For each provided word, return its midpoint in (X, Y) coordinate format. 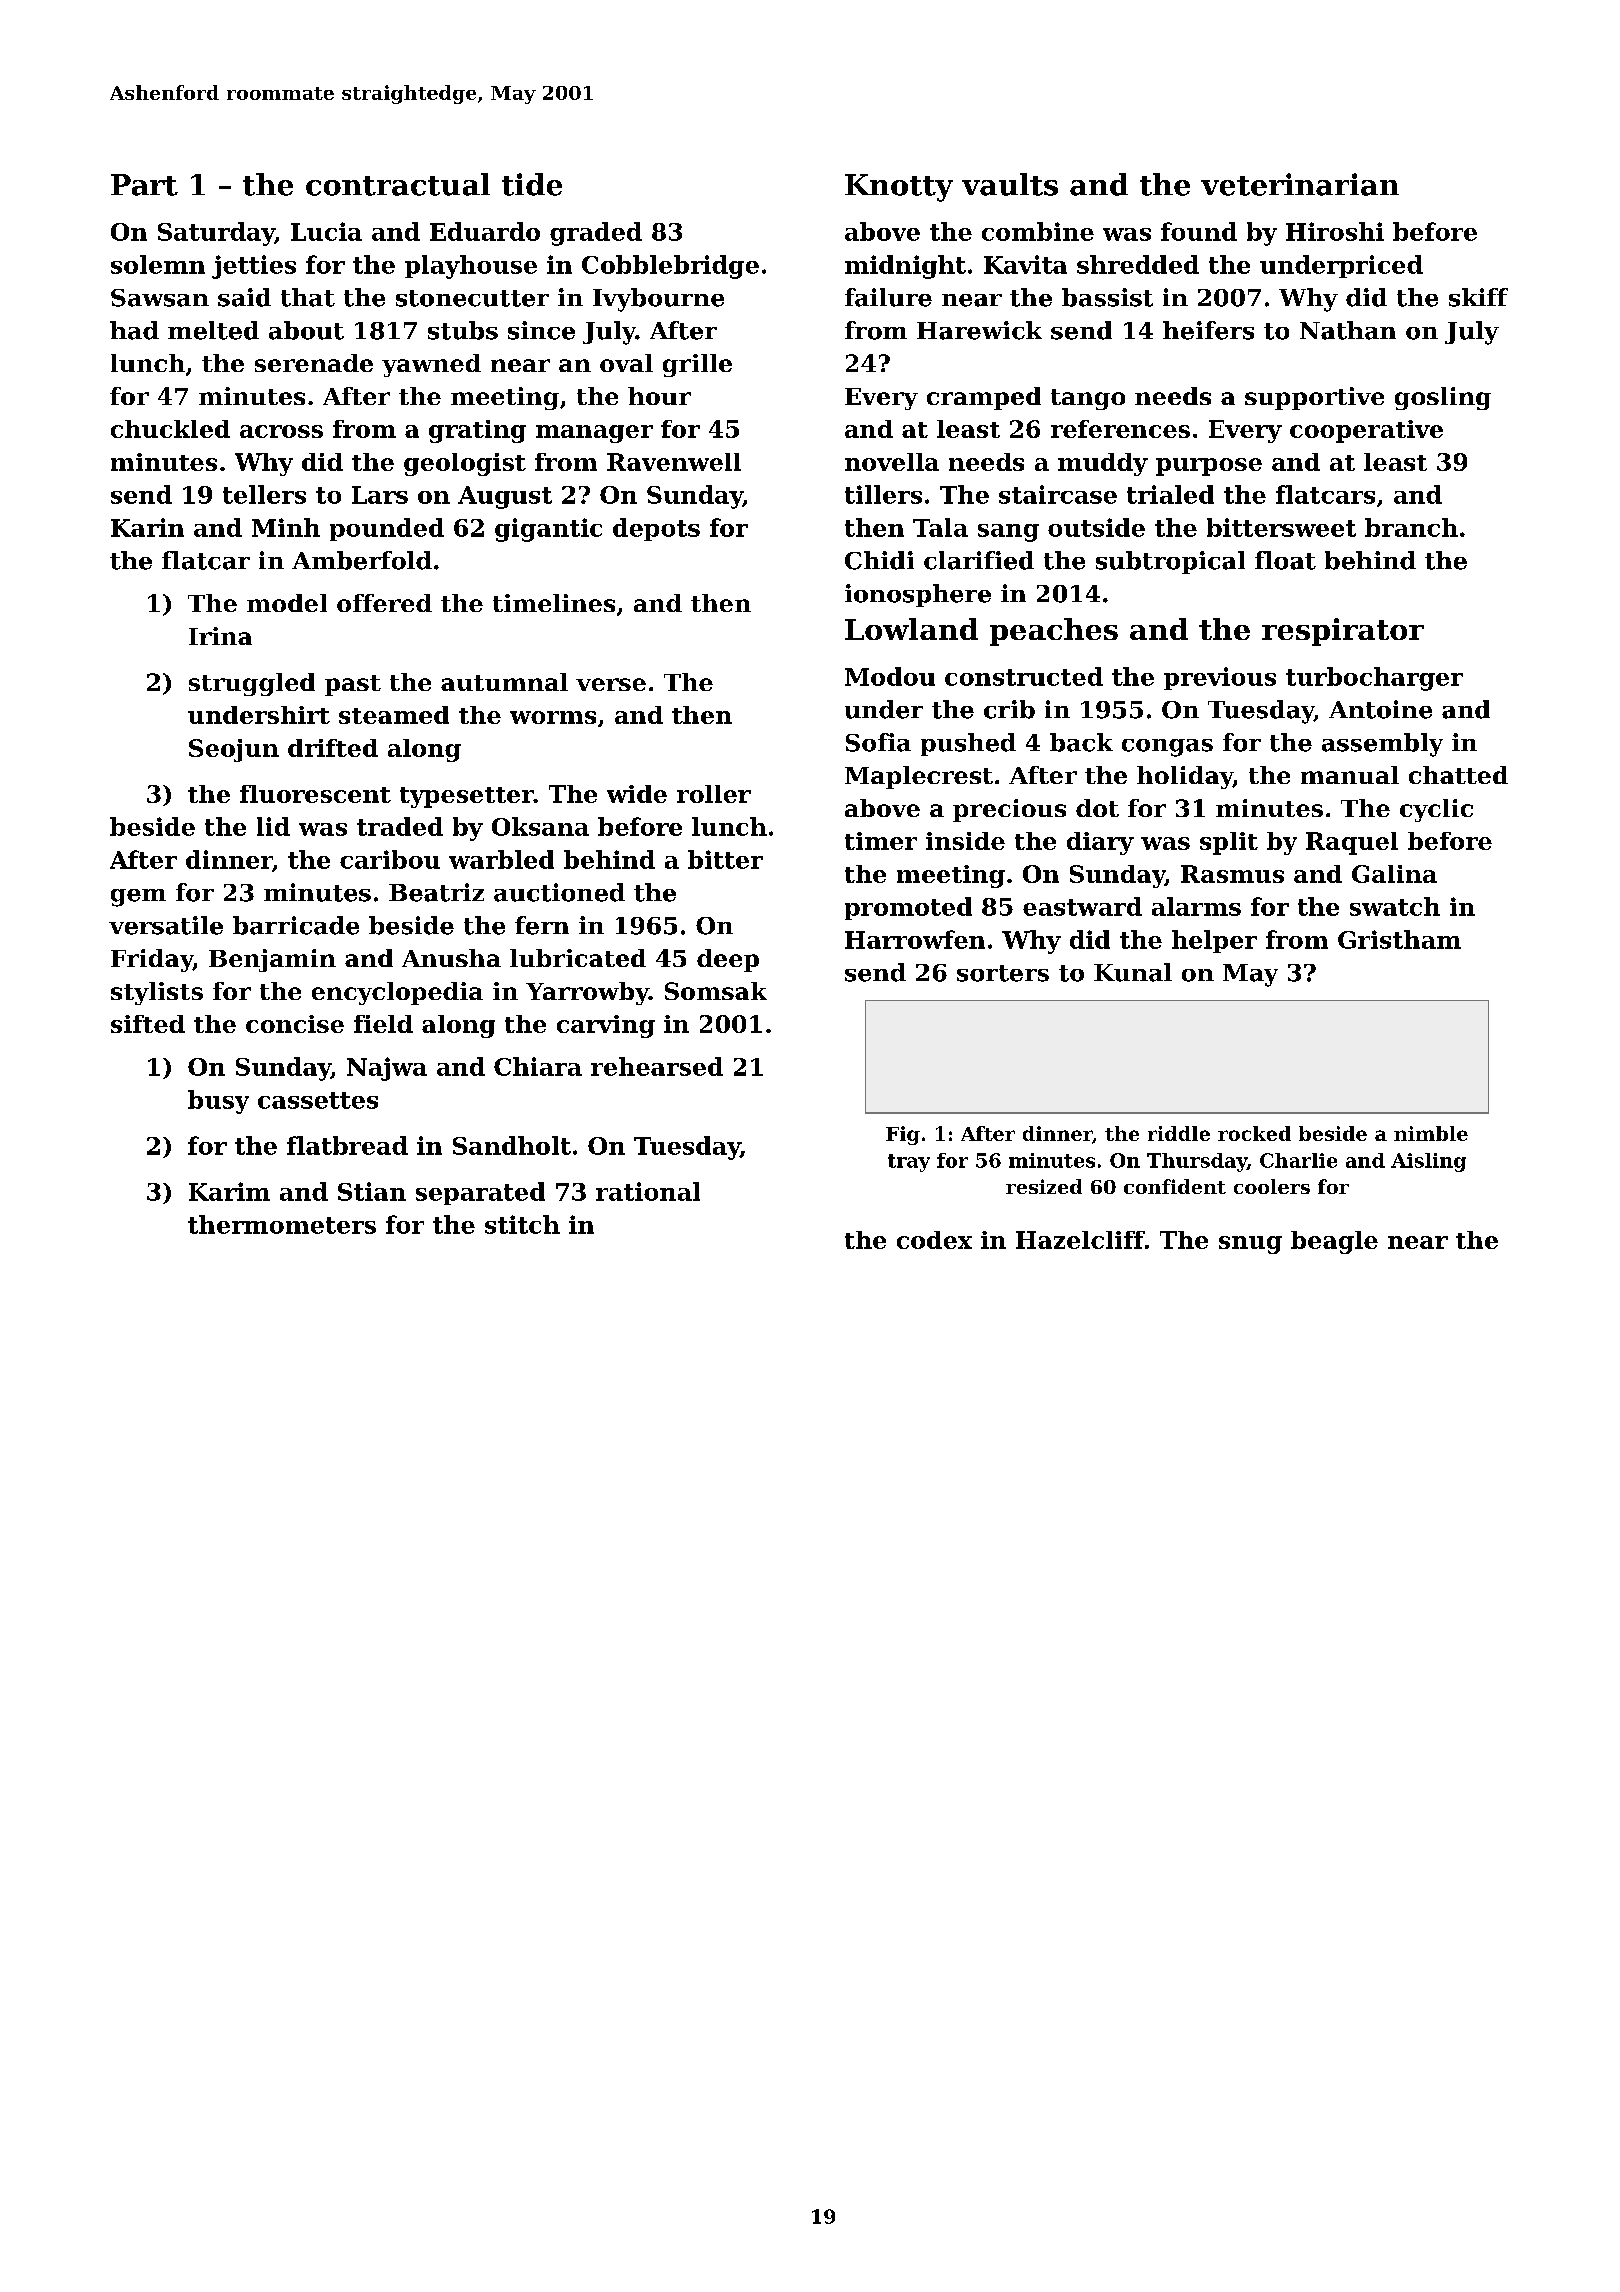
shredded (1138, 264)
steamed (394, 715)
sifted (148, 1024)
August (505, 497)
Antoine (1380, 709)
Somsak (716, 991)
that (308, 297)
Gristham (1399, 939)
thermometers (282, 1224)
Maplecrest (919, 777)
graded (596, 234)
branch (1411, 527)
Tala (940, 527)
